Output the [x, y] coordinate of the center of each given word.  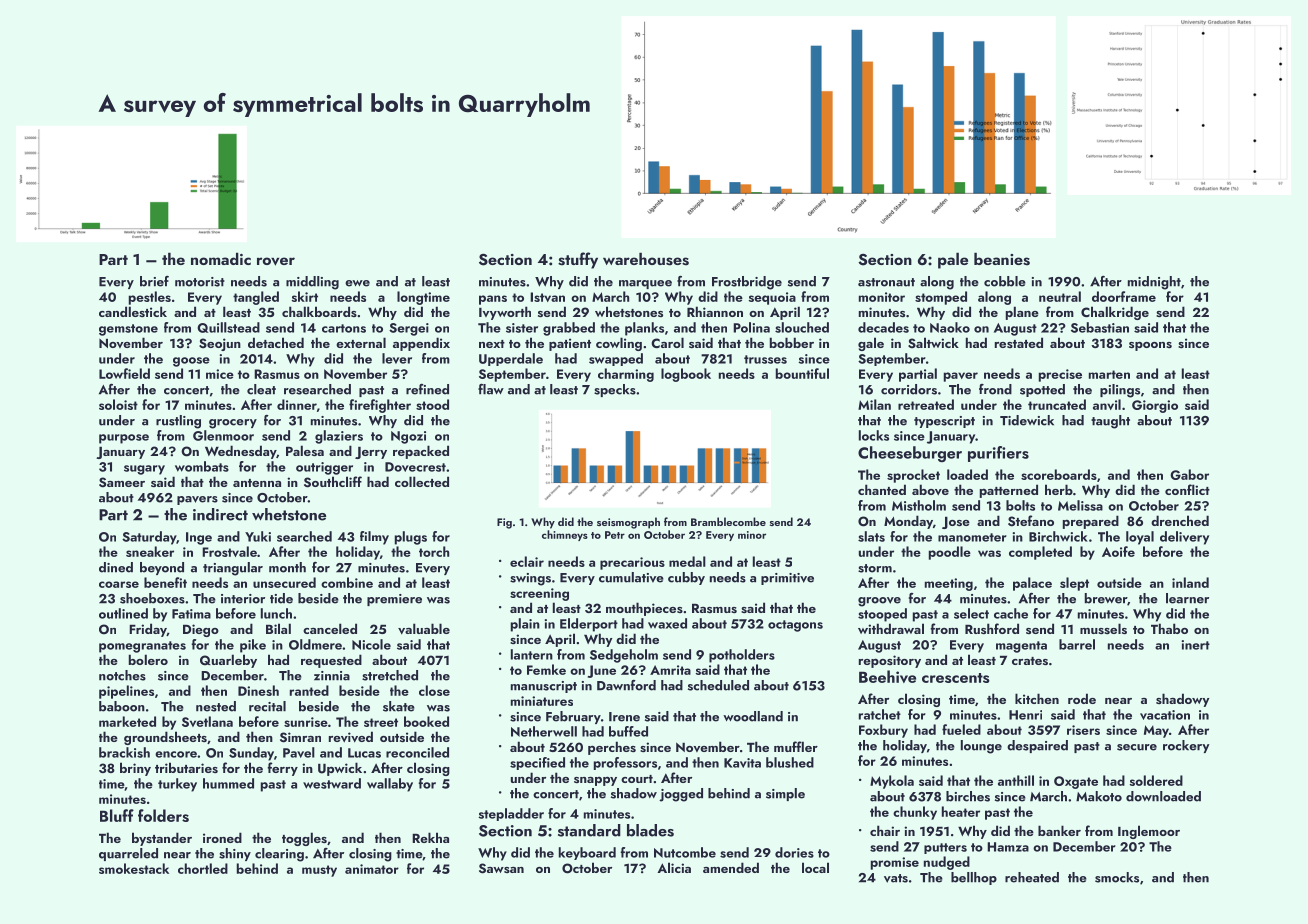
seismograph [628, 523]
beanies [1002, 259]
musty [319, 871]
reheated [1032, 877]
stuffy [578, 260]
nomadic [221, 258]
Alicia [674, 867]
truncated [1057, 404]
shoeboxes [152, 598]
